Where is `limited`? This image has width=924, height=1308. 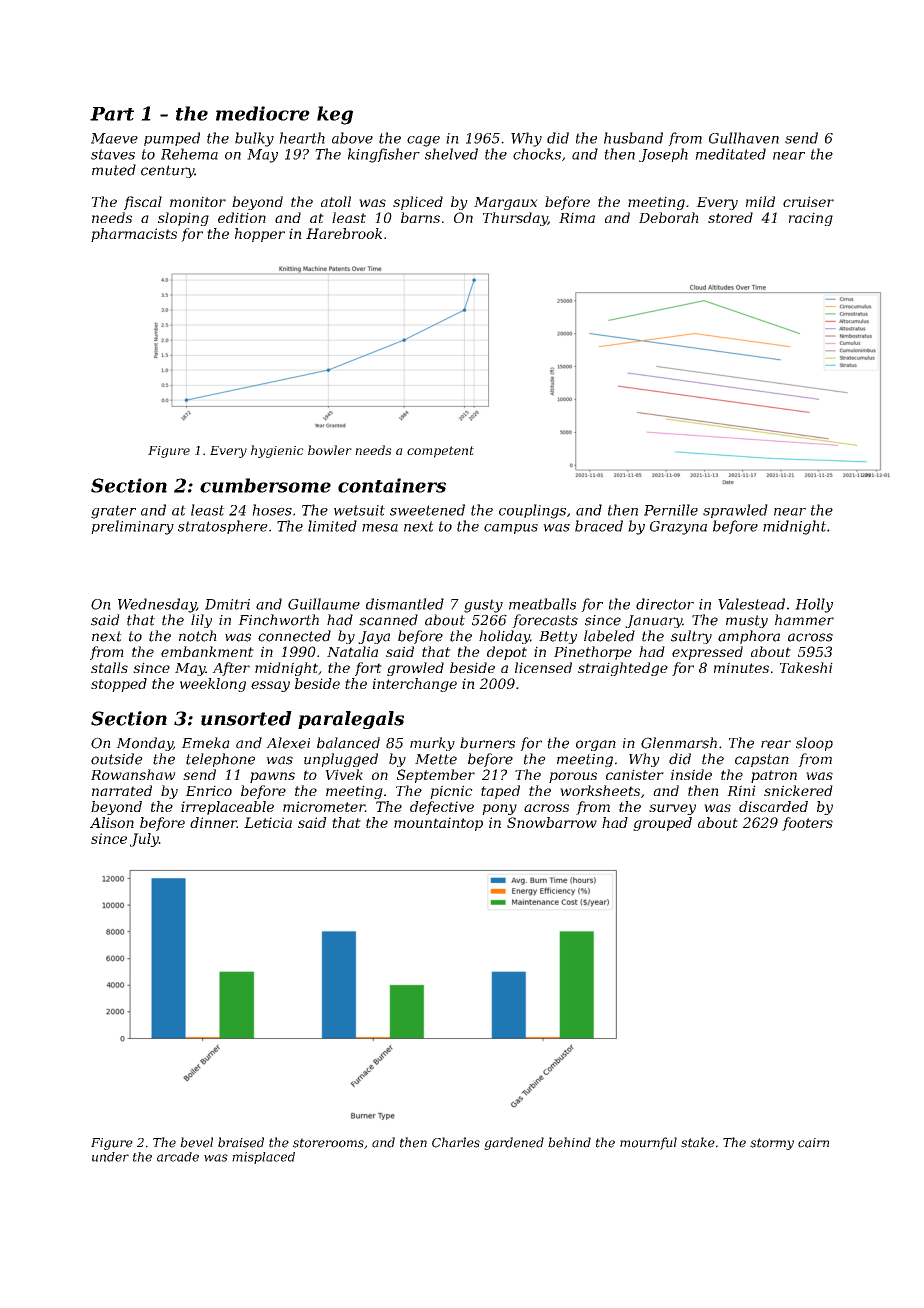
limited is located at coordinates (332, 526).
